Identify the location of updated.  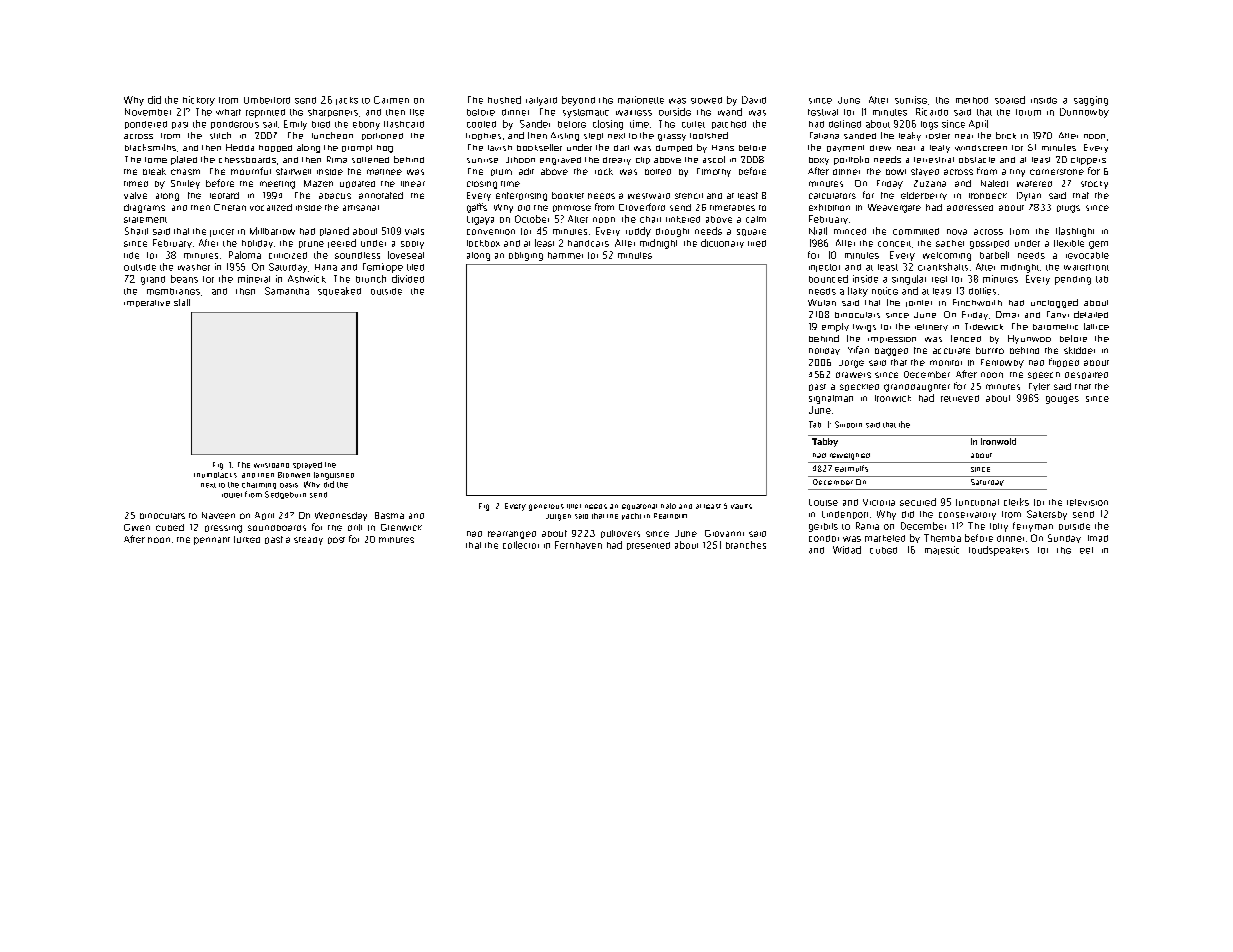
(357, 184).
